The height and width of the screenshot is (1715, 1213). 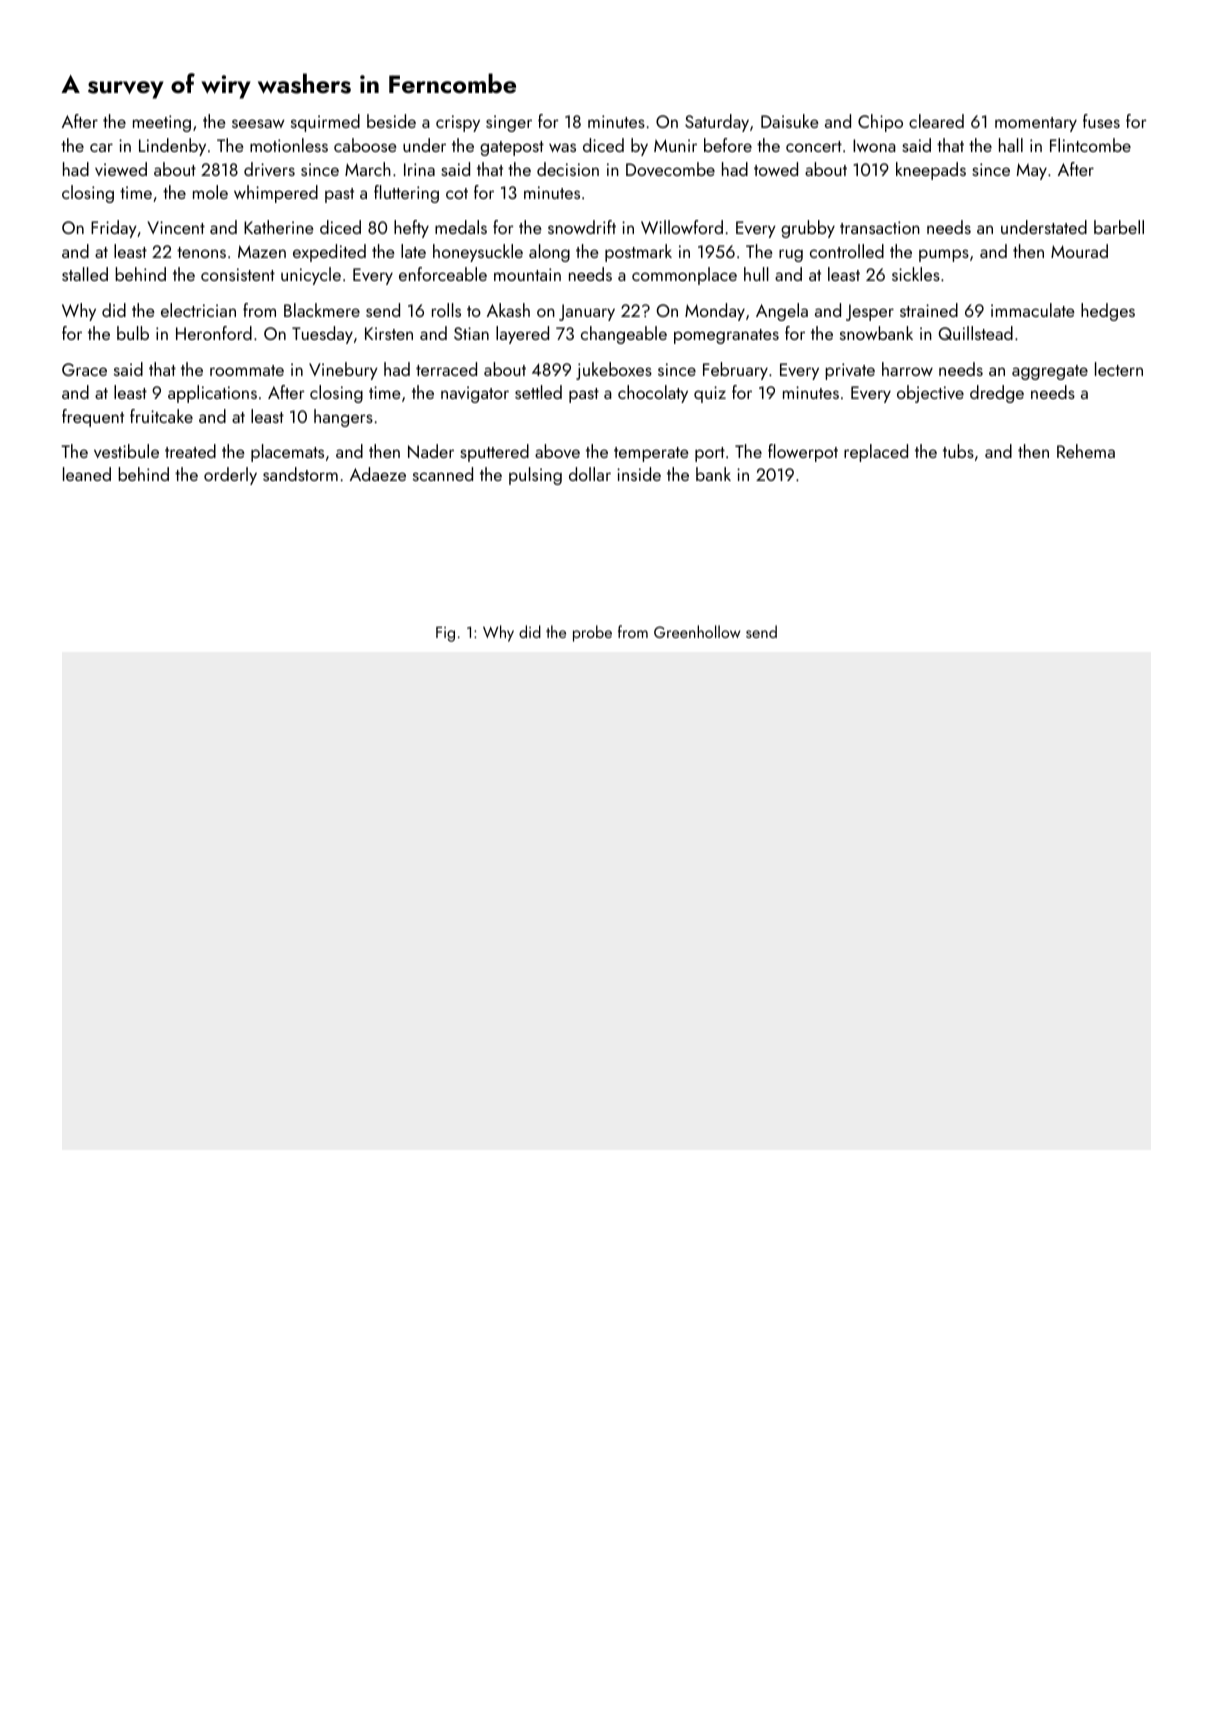 I want to click on leaned, so click(x=87, y=474).
